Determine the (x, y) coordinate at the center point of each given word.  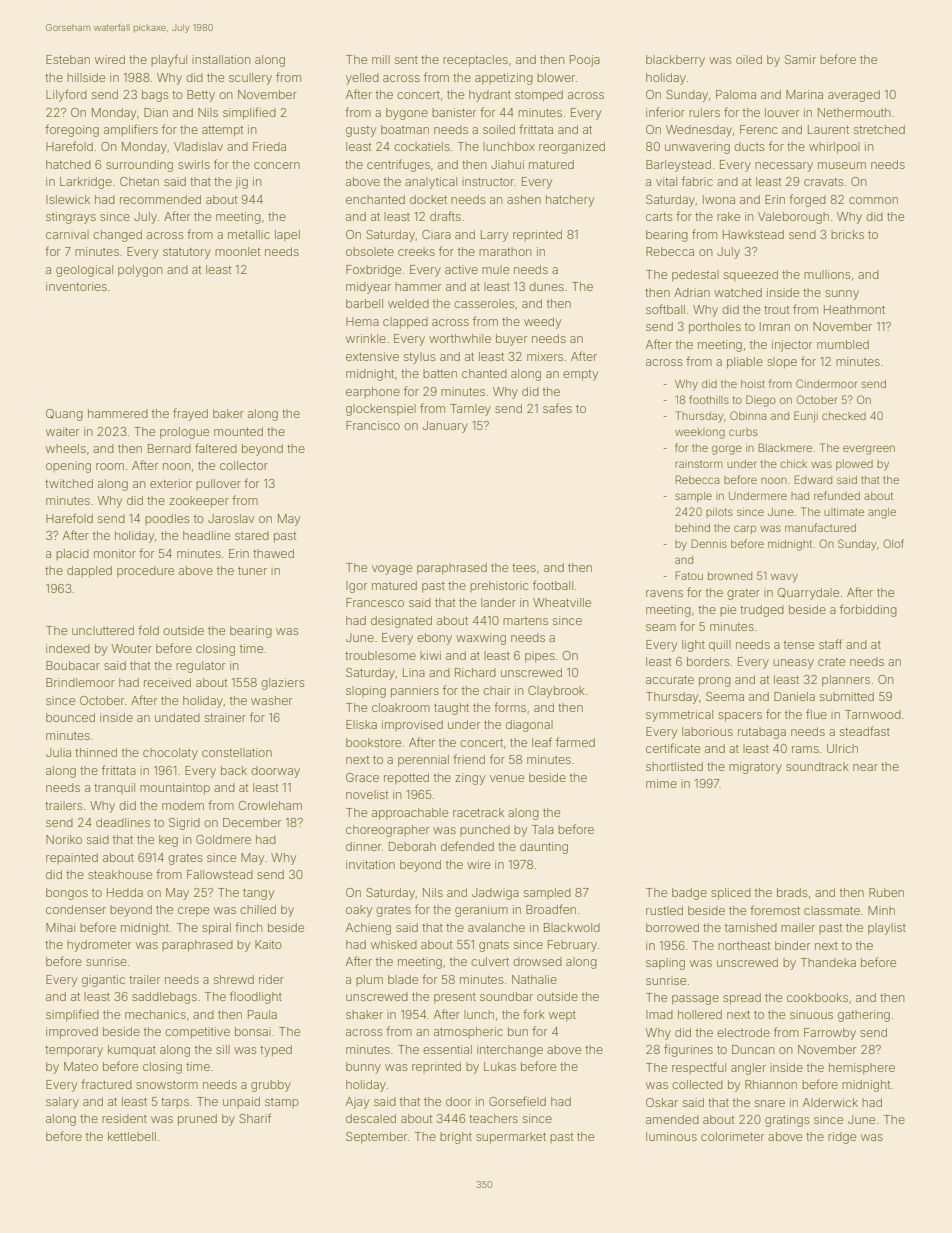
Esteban (68, 59)
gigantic (103, 981)
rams (805, 749)
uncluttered (103, 630)
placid (72, 554)
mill (381, 59)
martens (525, 621)
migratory (755, 768)
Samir (800, 59)
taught (451, 709)
